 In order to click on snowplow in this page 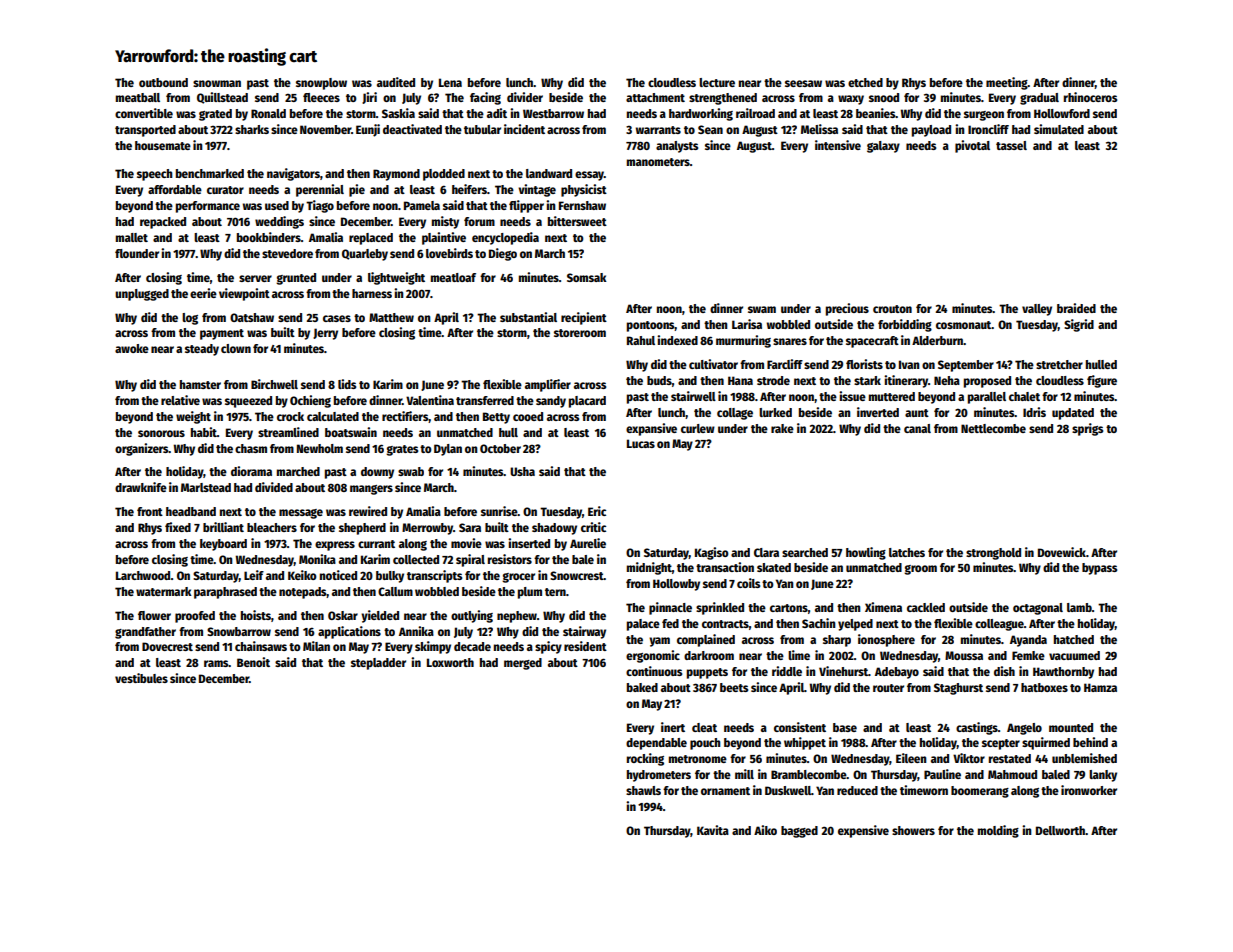, I will do `click(321, 84)`.
